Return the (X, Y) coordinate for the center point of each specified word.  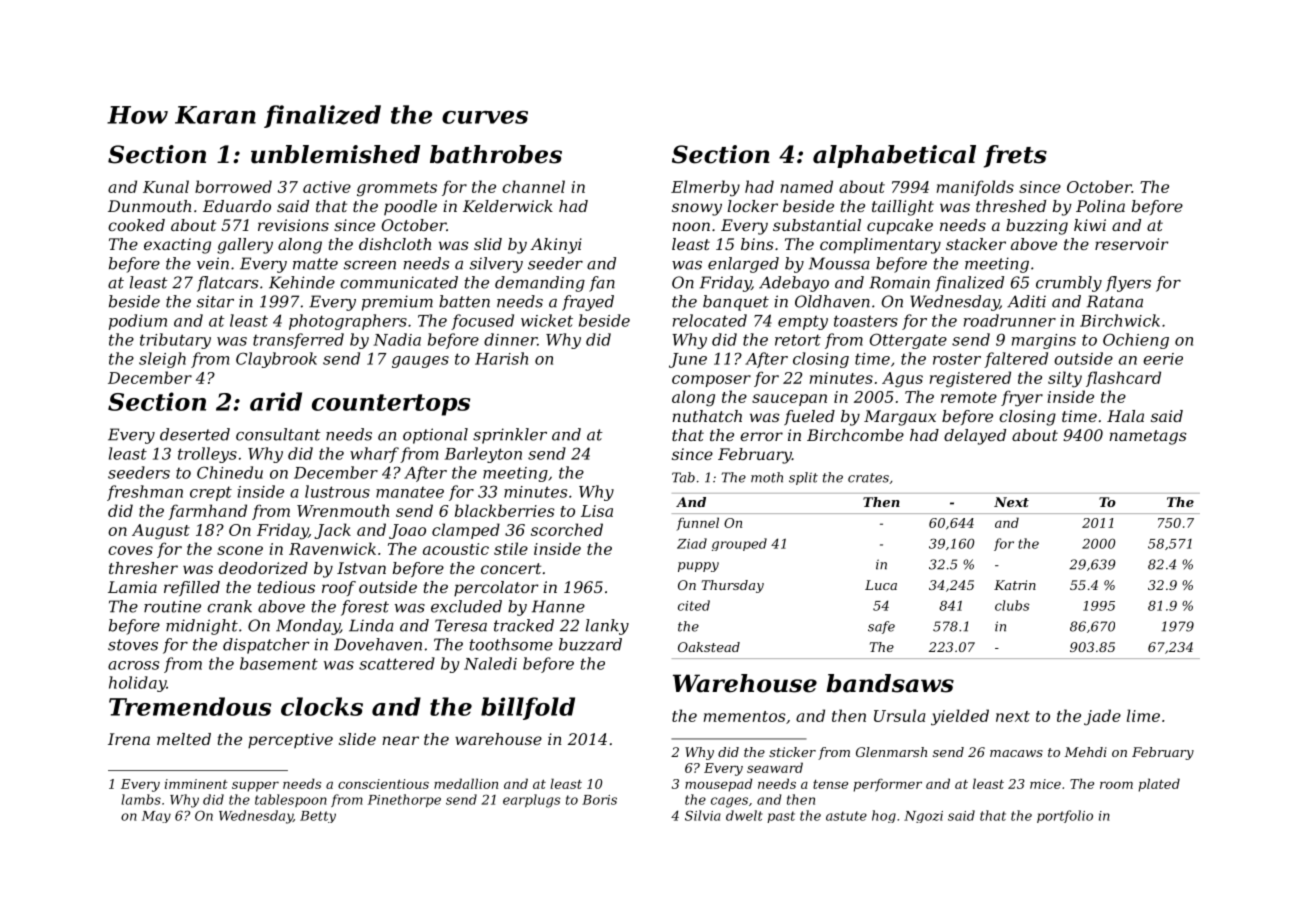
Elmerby (705, 188)
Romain (899, 282)
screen (370, 265)
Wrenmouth (343, 510)
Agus (902, 379)
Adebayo (794, 284)
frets (1015, 156)
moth (767, 477)
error (761, 436)
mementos (745, 716)
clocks (322, 706)
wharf (374, 455)
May (156, 817)
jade (1102, 717)
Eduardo (237, 206)
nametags (1148, 437)
